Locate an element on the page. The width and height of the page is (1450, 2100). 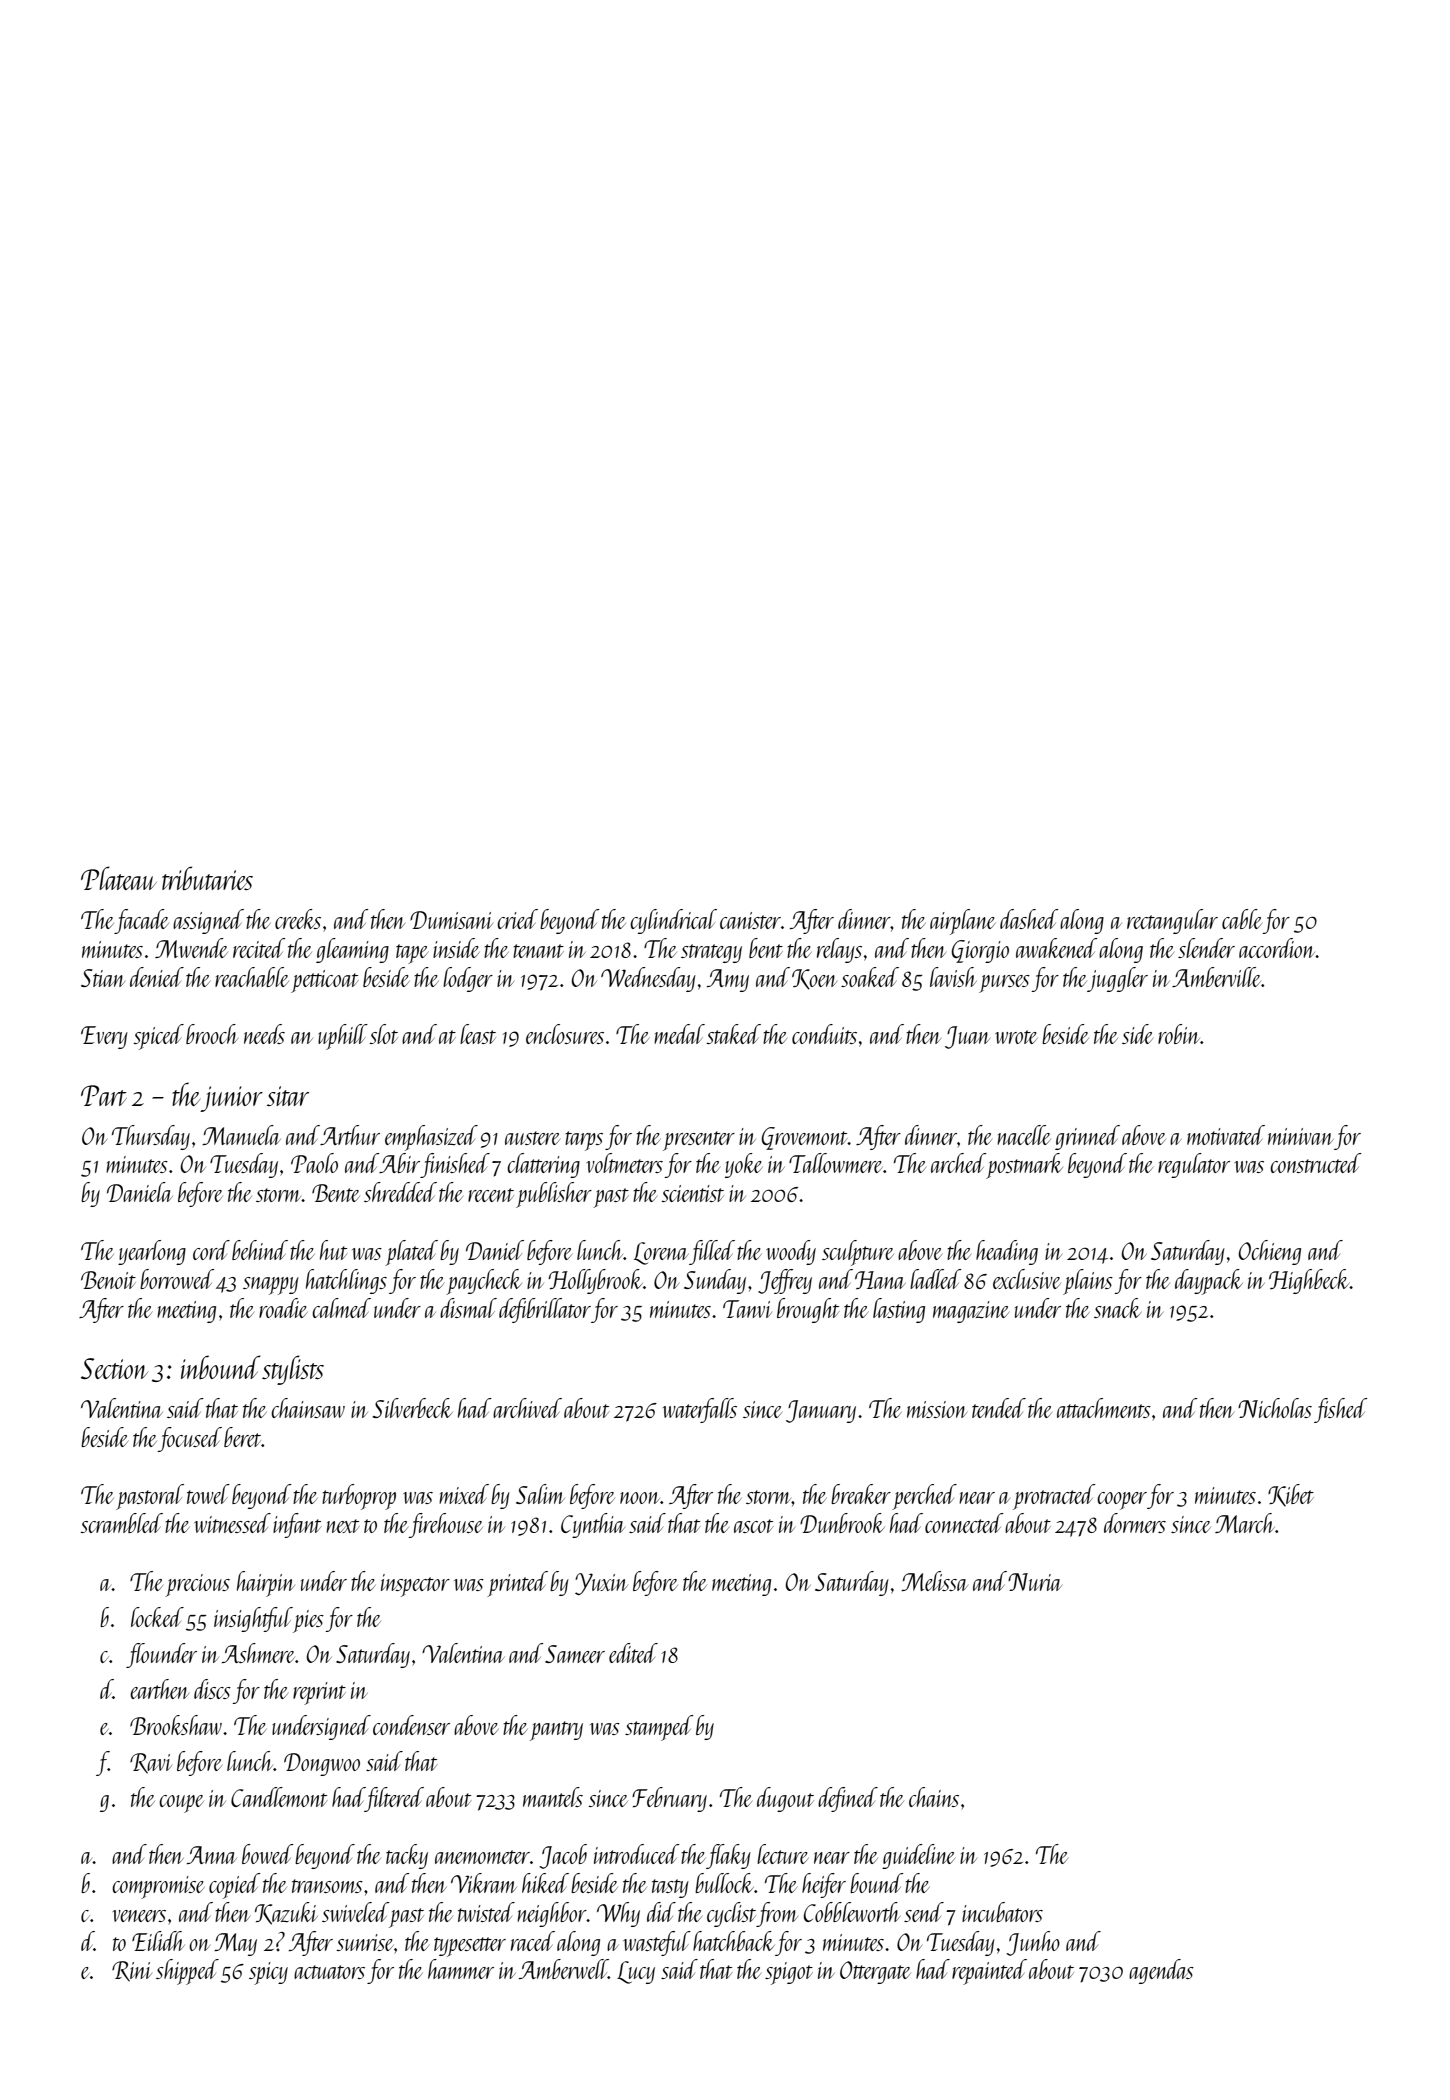
presenter is located at coordinates (699, 1141).
